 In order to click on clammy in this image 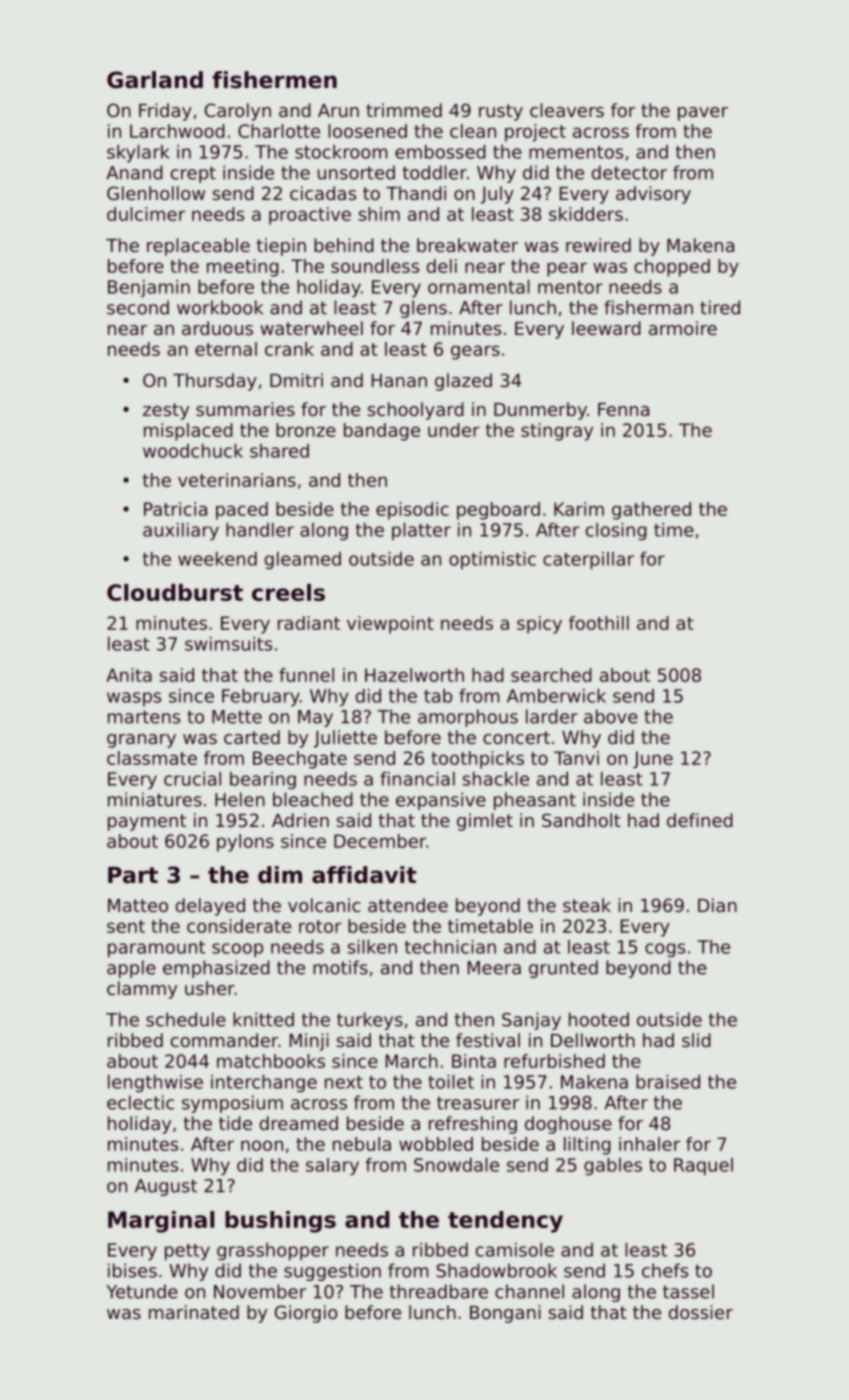, I will do `click(142, 990)`.
